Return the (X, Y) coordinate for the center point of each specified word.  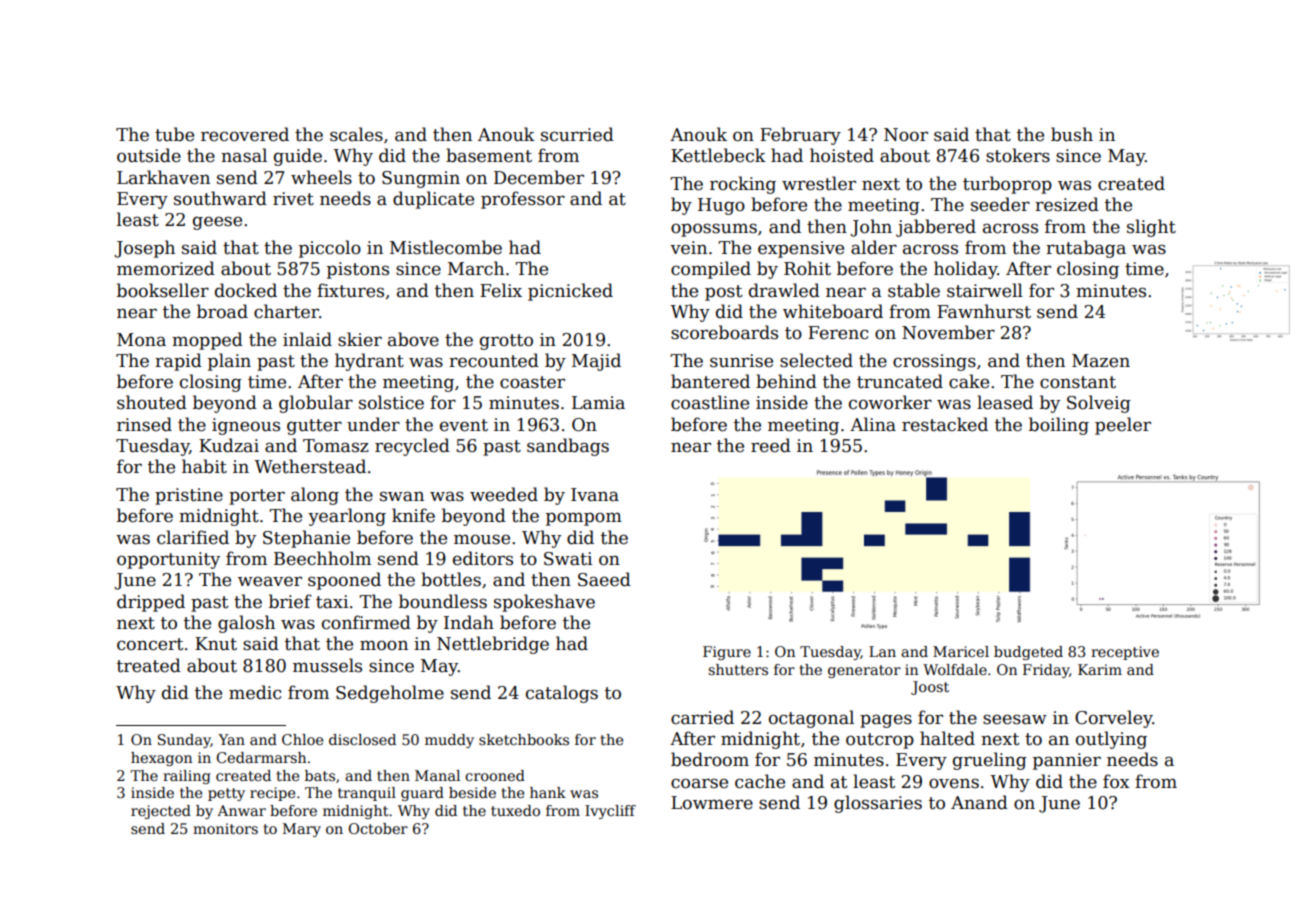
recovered (245, 134)
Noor (906, 135)
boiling (1059, 426)
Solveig (1099, 404)
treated (149, 665)
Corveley (1114, 719)
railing (187, 777)
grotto (506, 342)
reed (771, 445)
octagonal (811, 719)
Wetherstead (310, 466)
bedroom (710, 759)
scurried (577, 134)
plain (229, 362)
